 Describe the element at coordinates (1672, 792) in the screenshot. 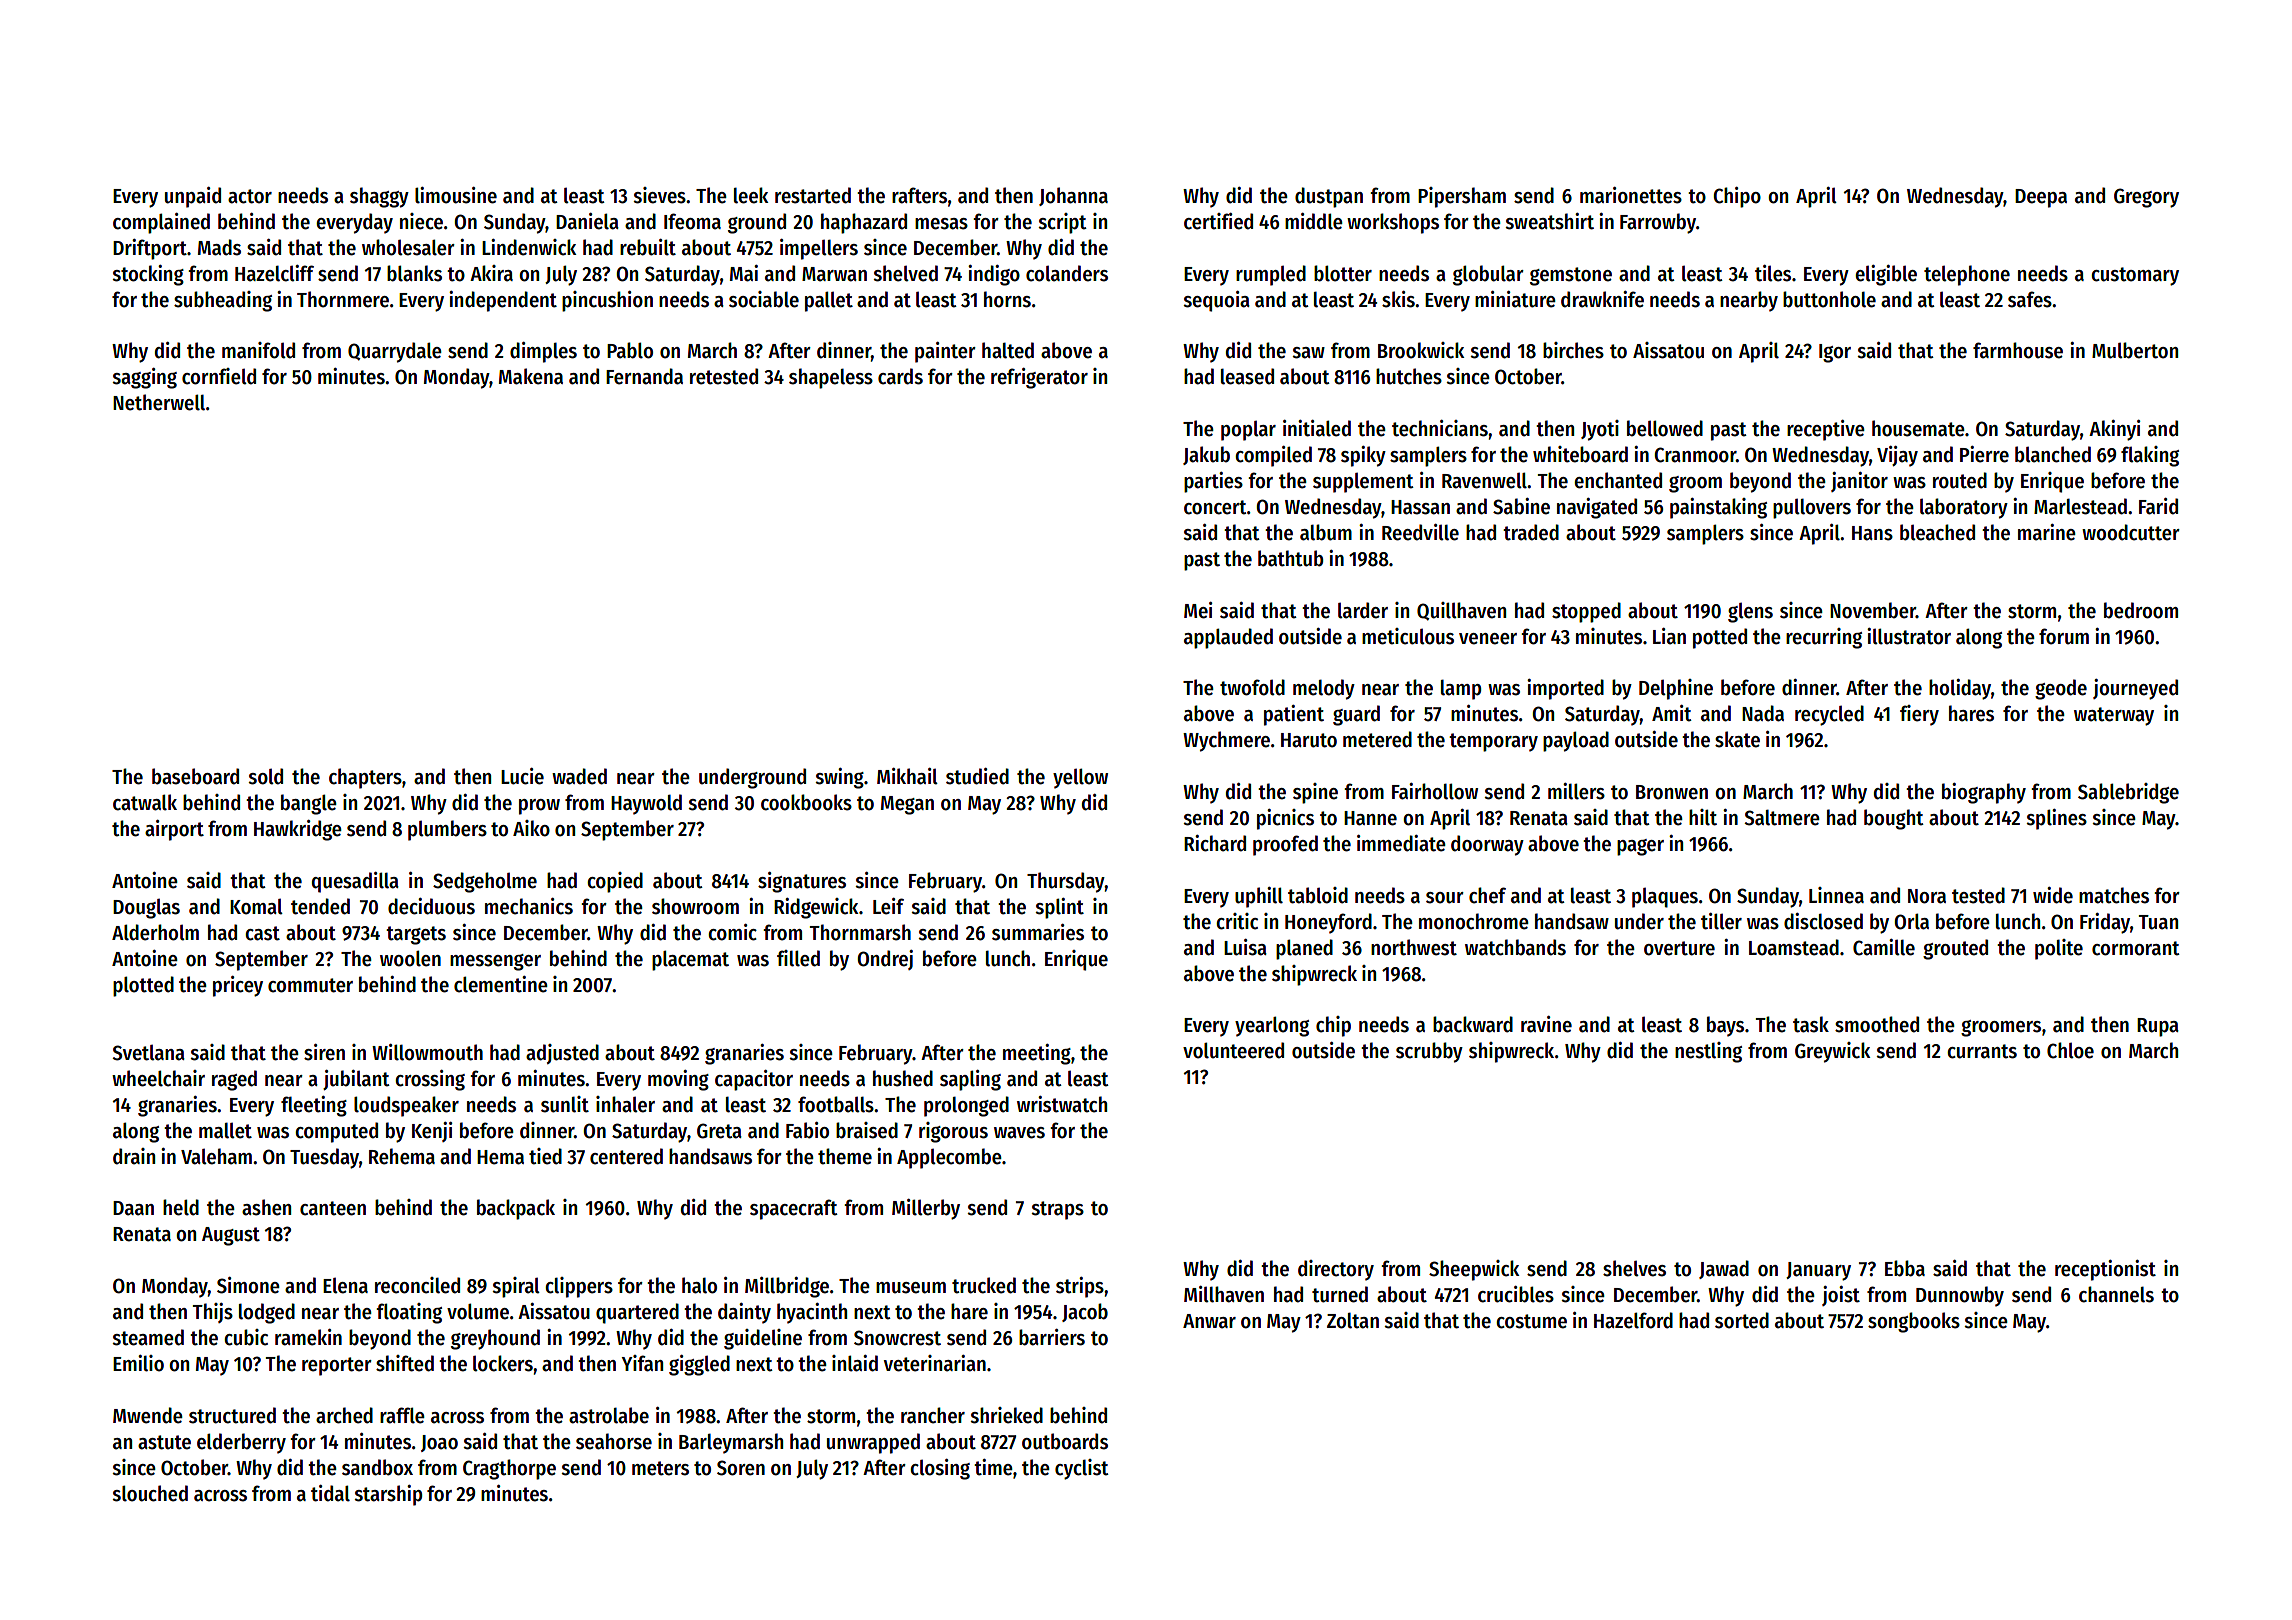

I see `Bronwen` at that location.
